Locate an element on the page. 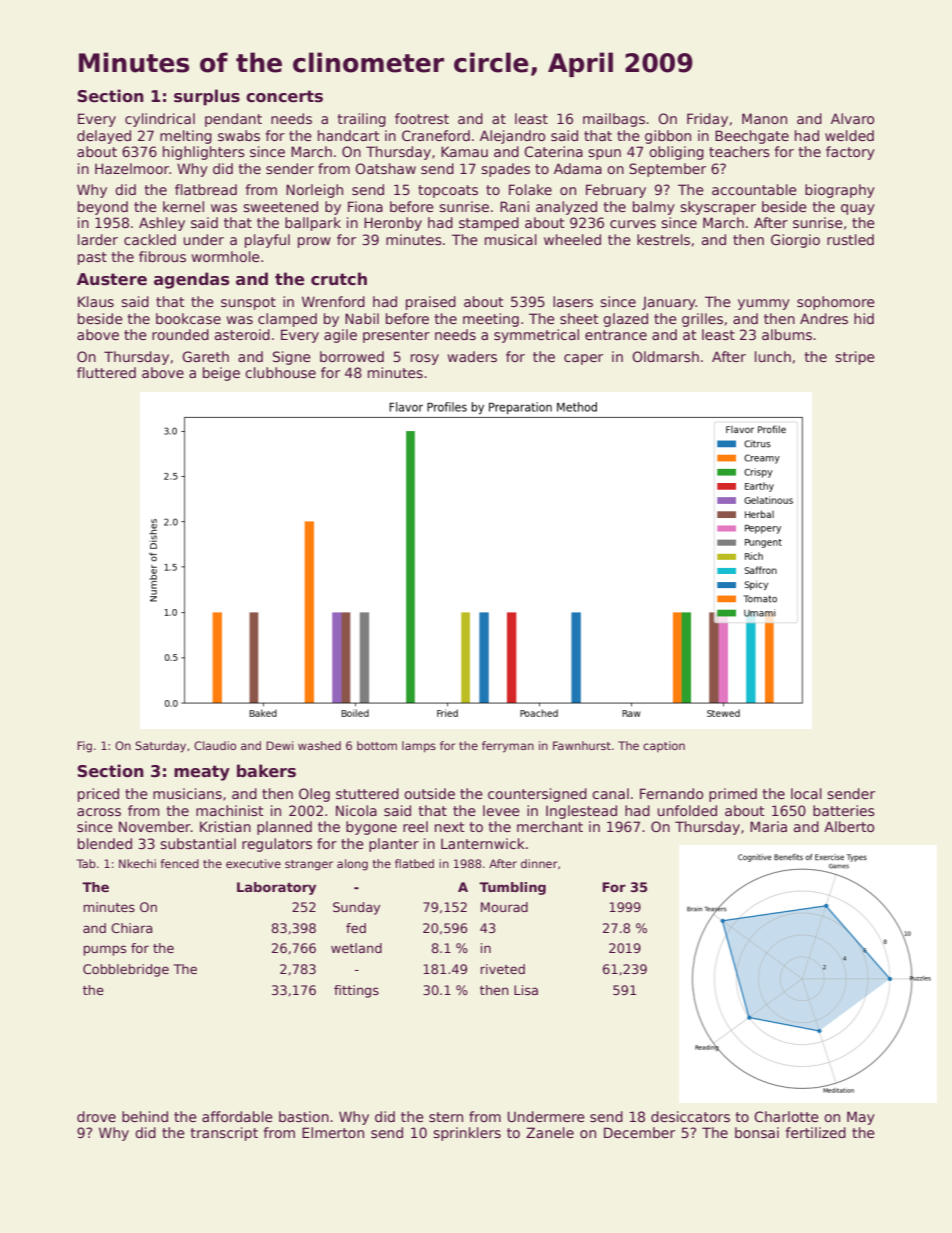  spun is located at coordinates (604, 154).
